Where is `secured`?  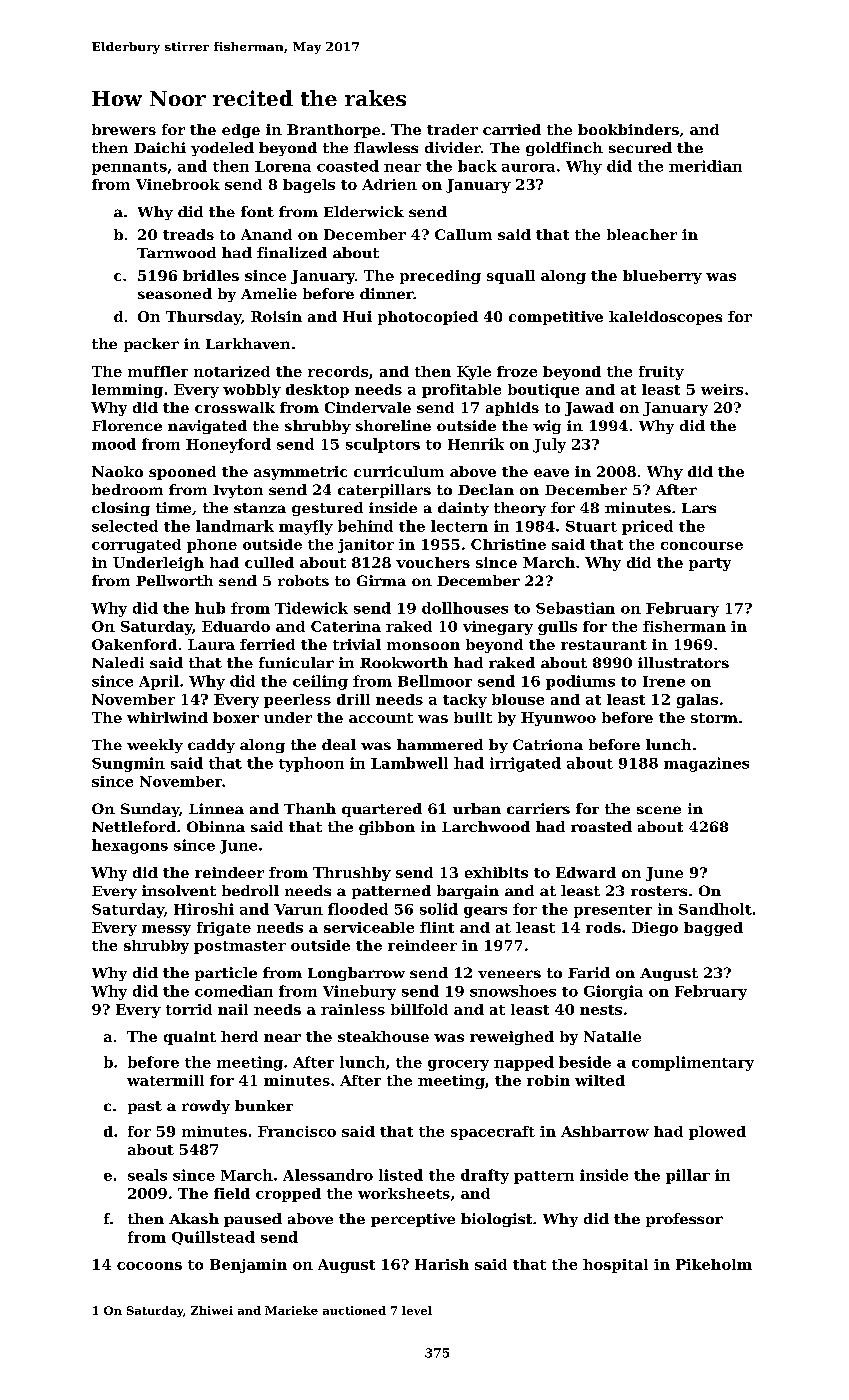
secured is located at coordinates (640, 147).
